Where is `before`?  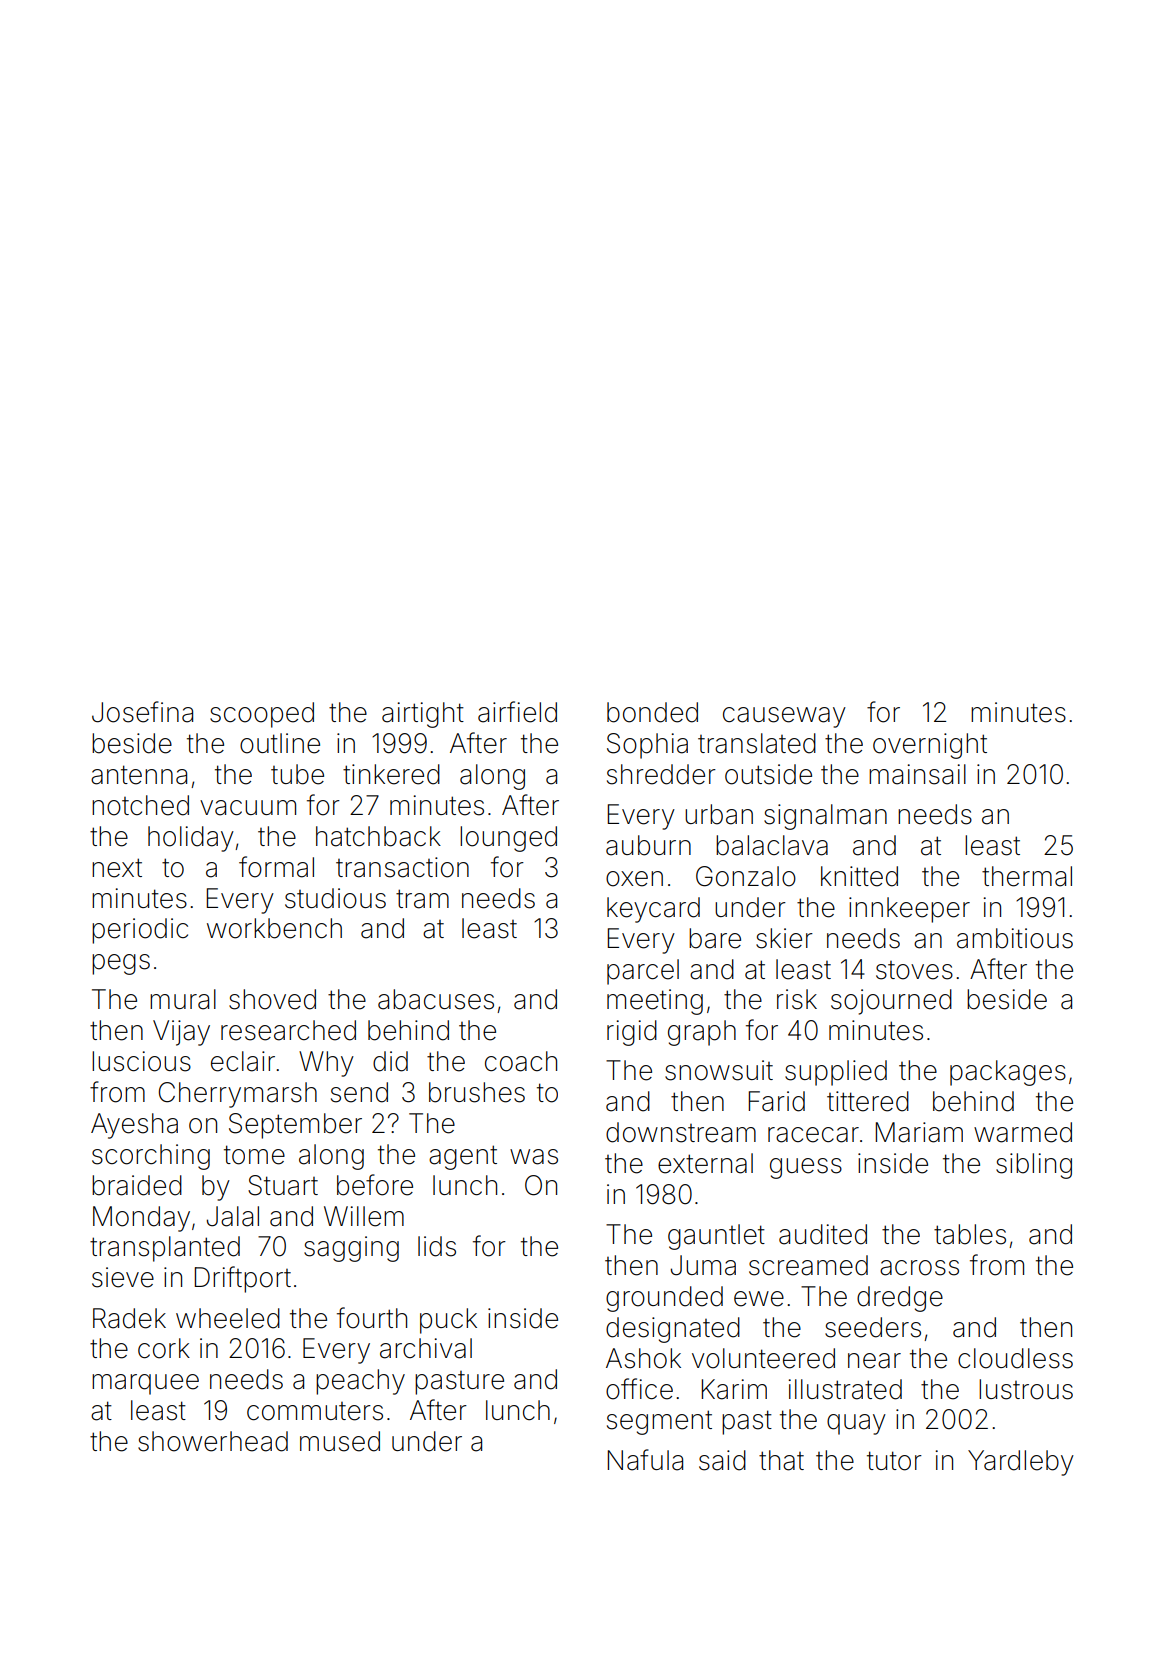 before is located at coordinates (375, 1185).
